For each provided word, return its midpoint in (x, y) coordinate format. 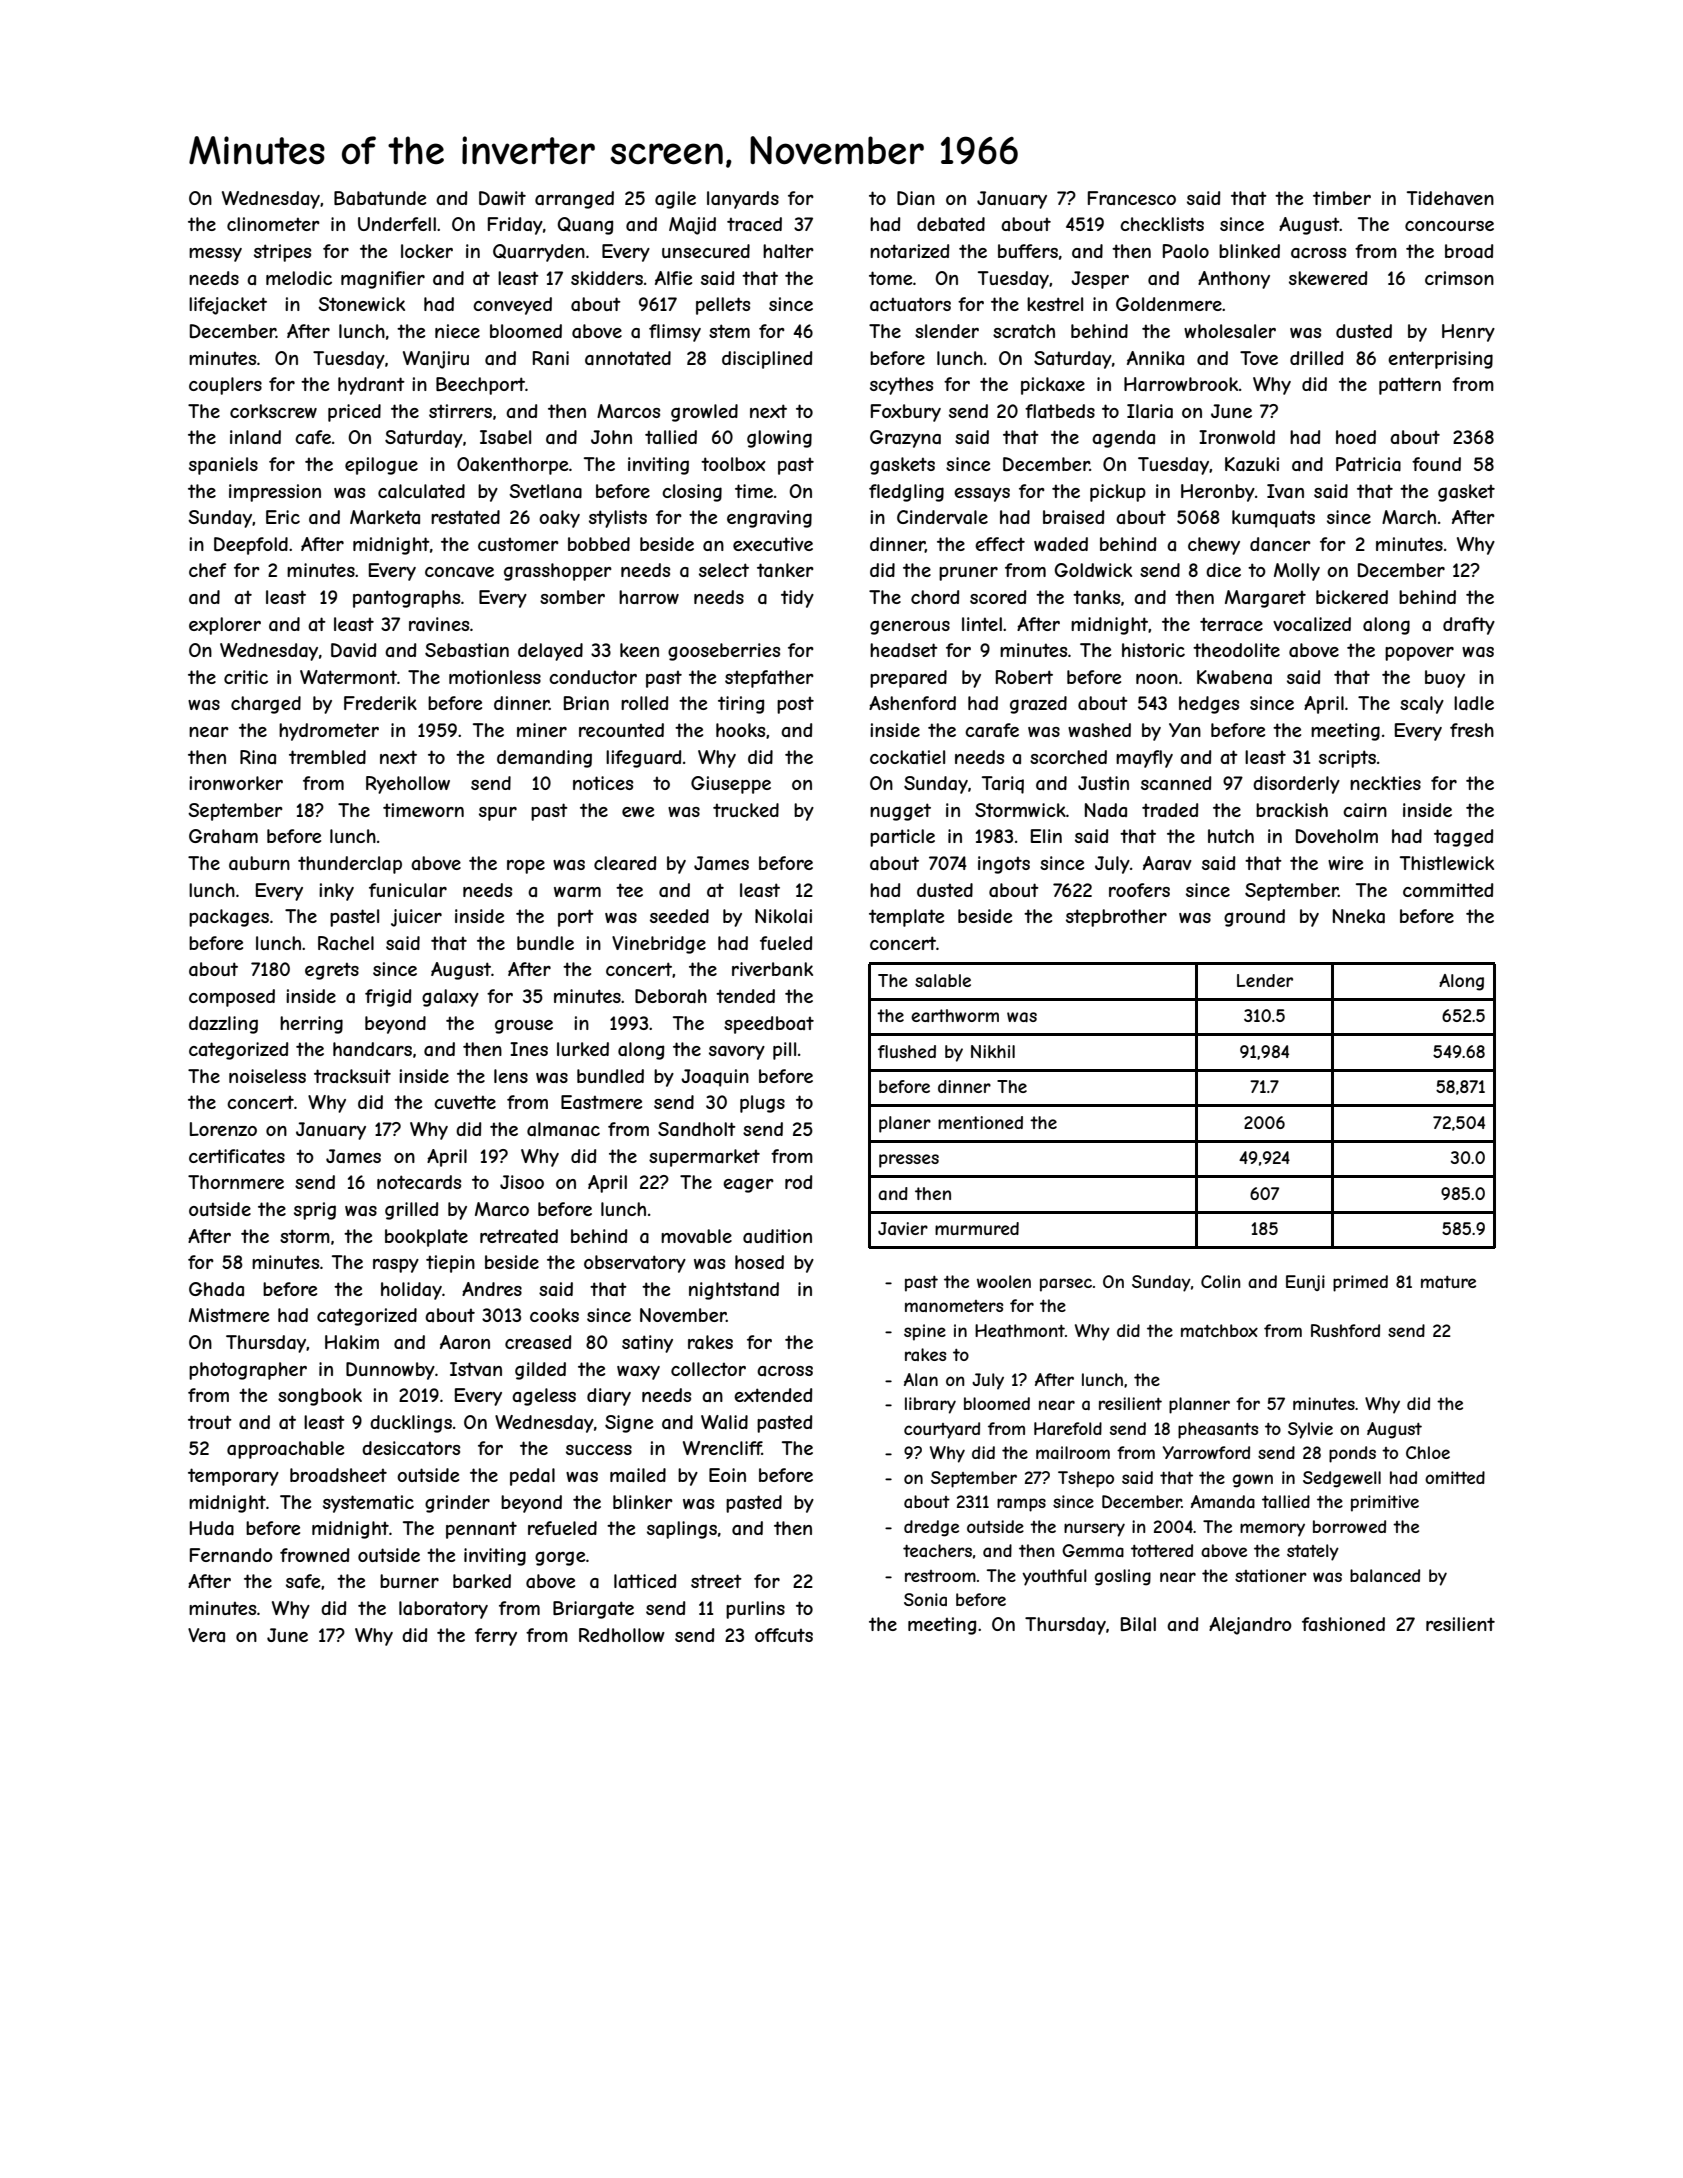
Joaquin (715, 1078)
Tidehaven (1450, 198)
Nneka (1359, 916)
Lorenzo (223, 1129)
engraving (769, 519)
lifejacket (228, 306)
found (1436, 464)
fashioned (1343, 1624)
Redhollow (622, 1635)
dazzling (223, 1025)
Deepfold (251, 546)
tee (629, 890)
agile (675, 200)
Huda (212, 1528)
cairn (1365, 810)
